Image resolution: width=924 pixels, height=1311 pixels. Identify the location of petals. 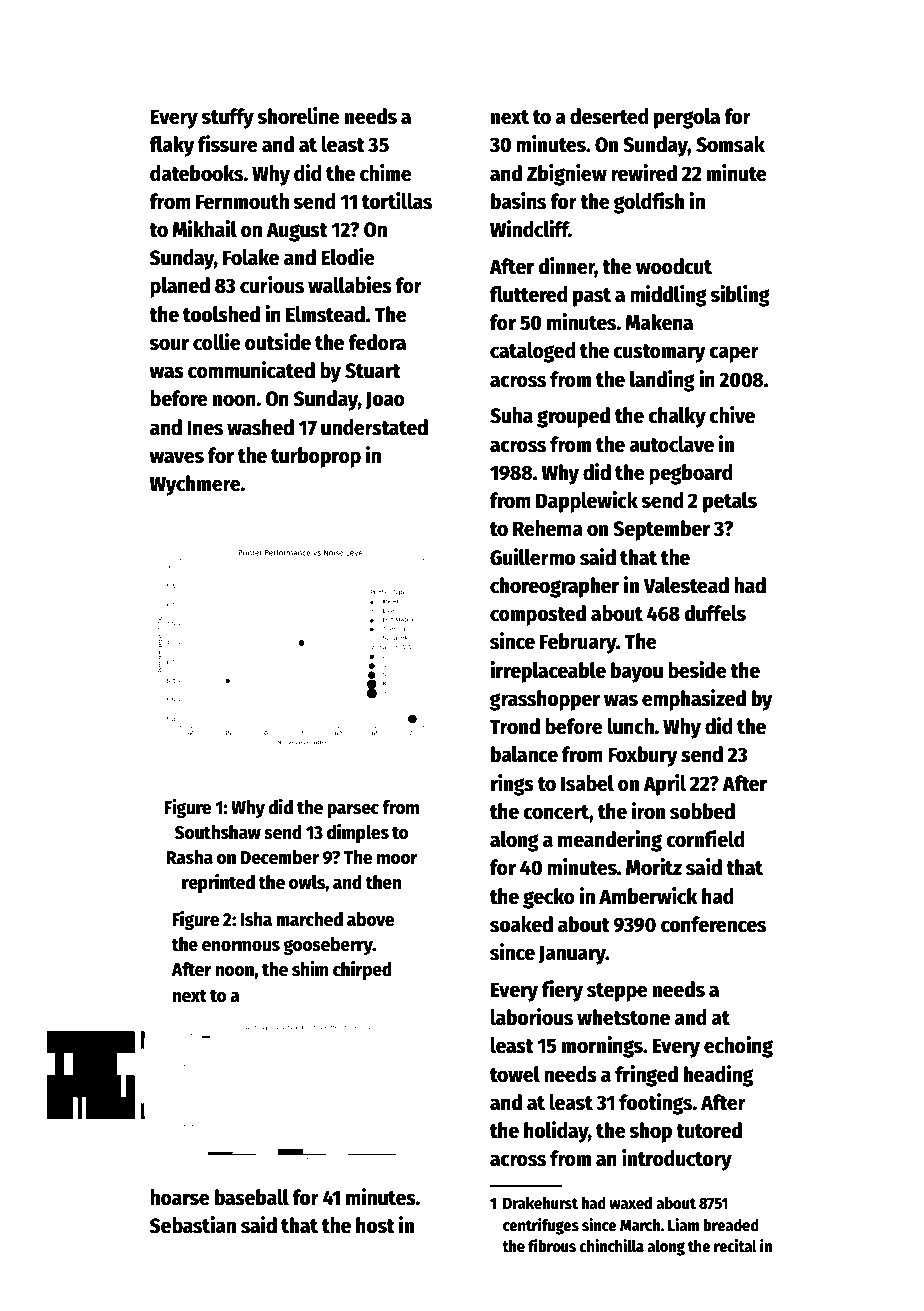
(730, 502).
